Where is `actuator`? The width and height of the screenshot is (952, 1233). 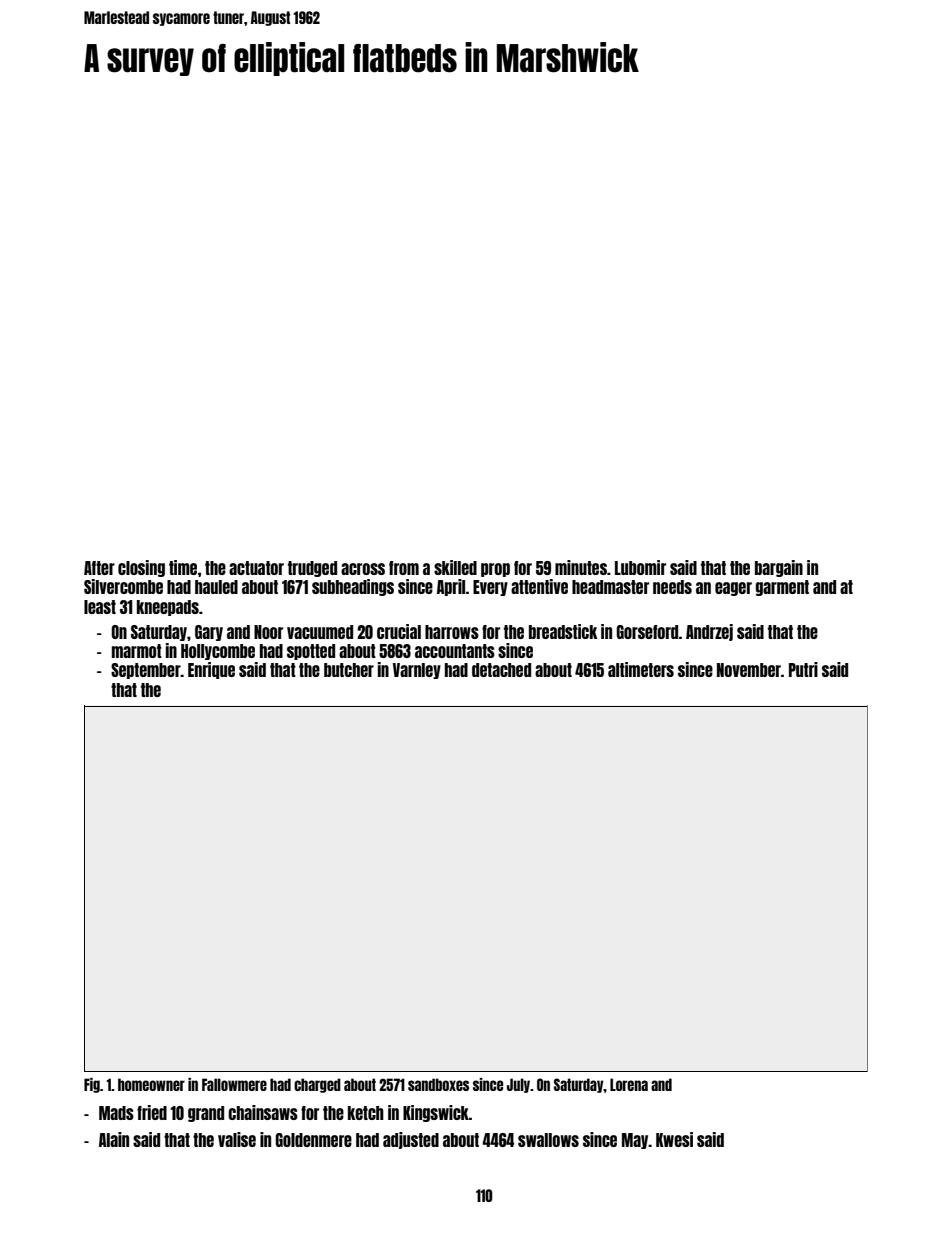
actuator is located at coordinates (256, 568).
